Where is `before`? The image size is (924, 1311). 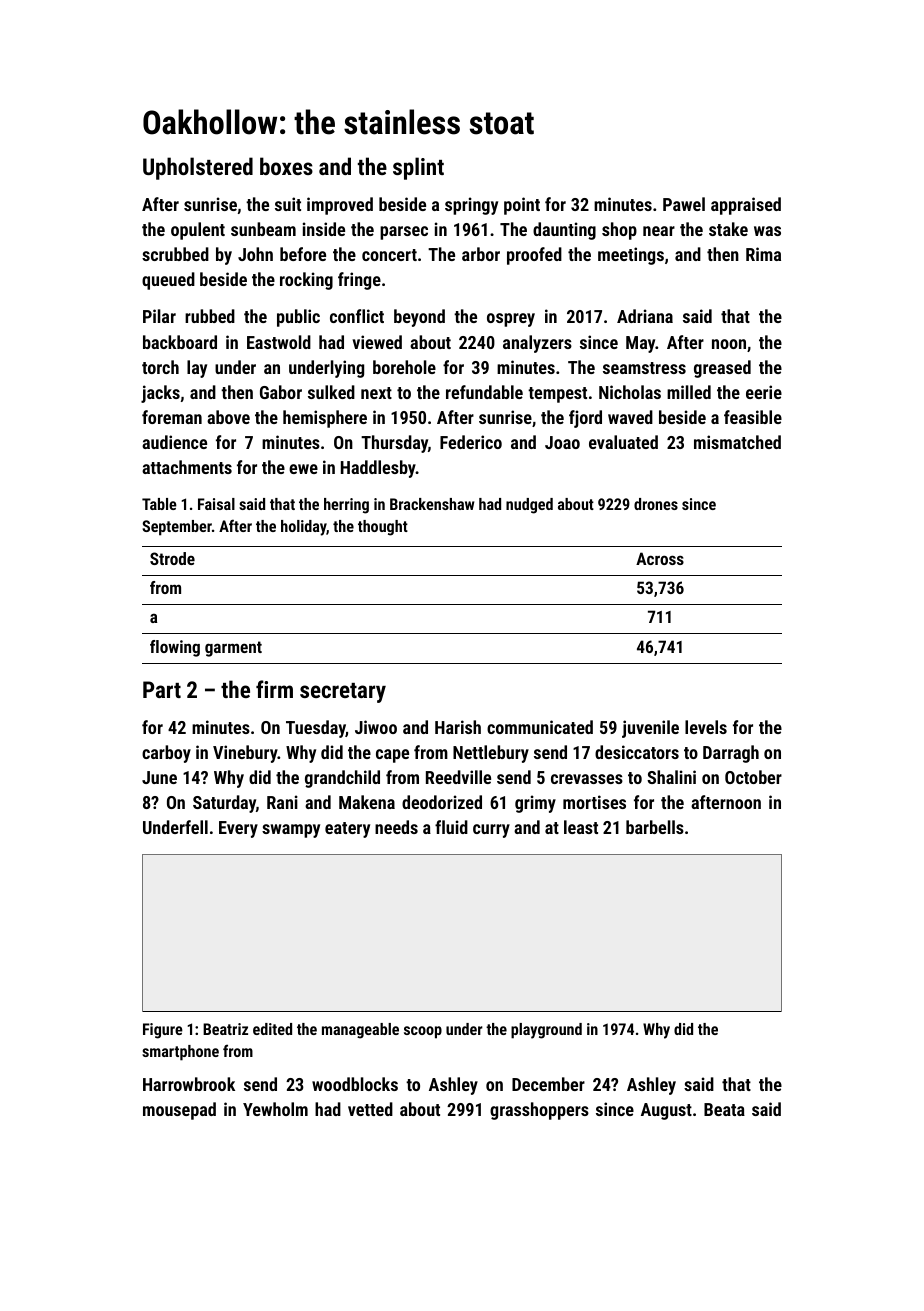
before is located at coordinates (303, 254).
